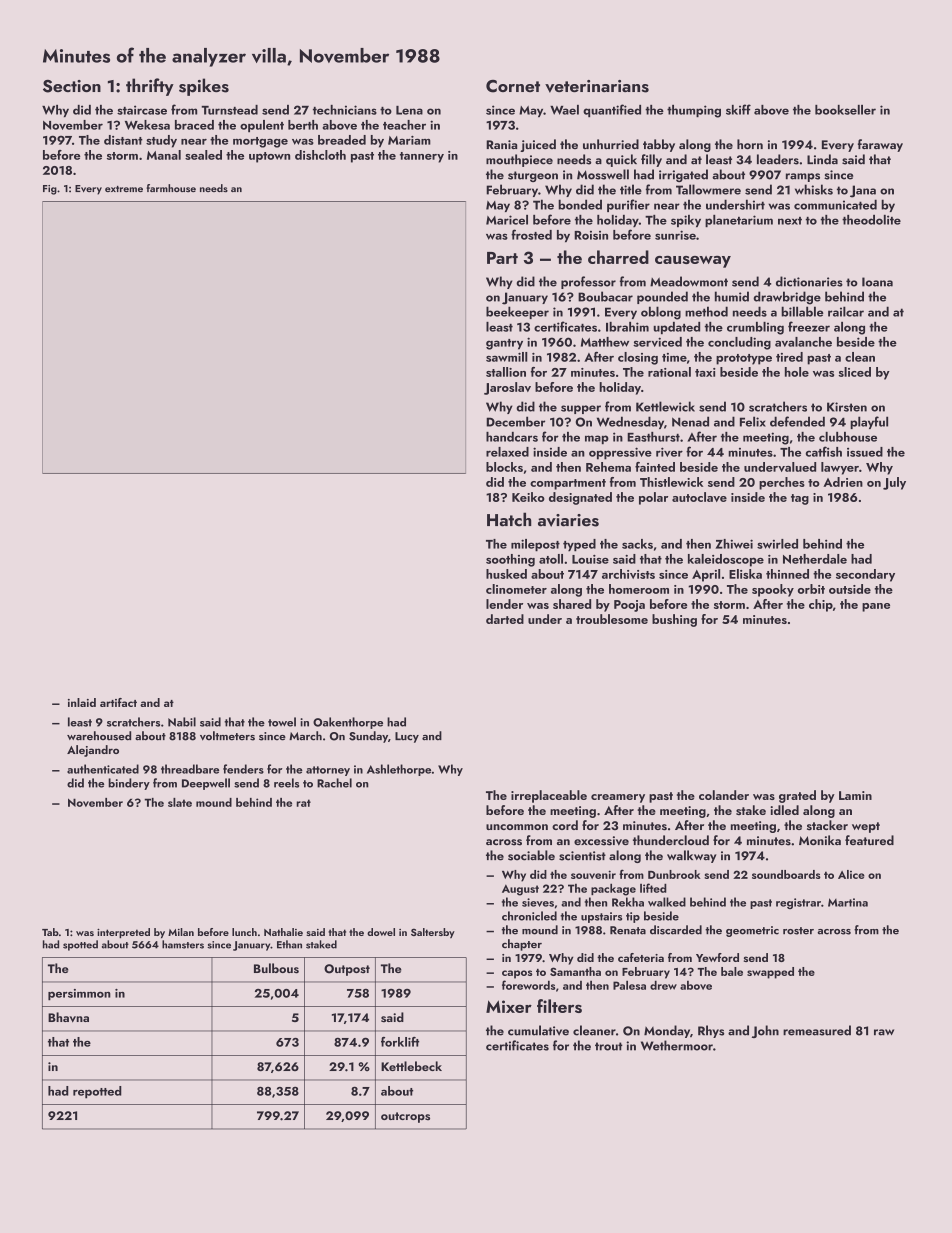  What do you see at coordinates (509, 519) in the page?
I see `Hatch` at bounding box center [509, 519].
